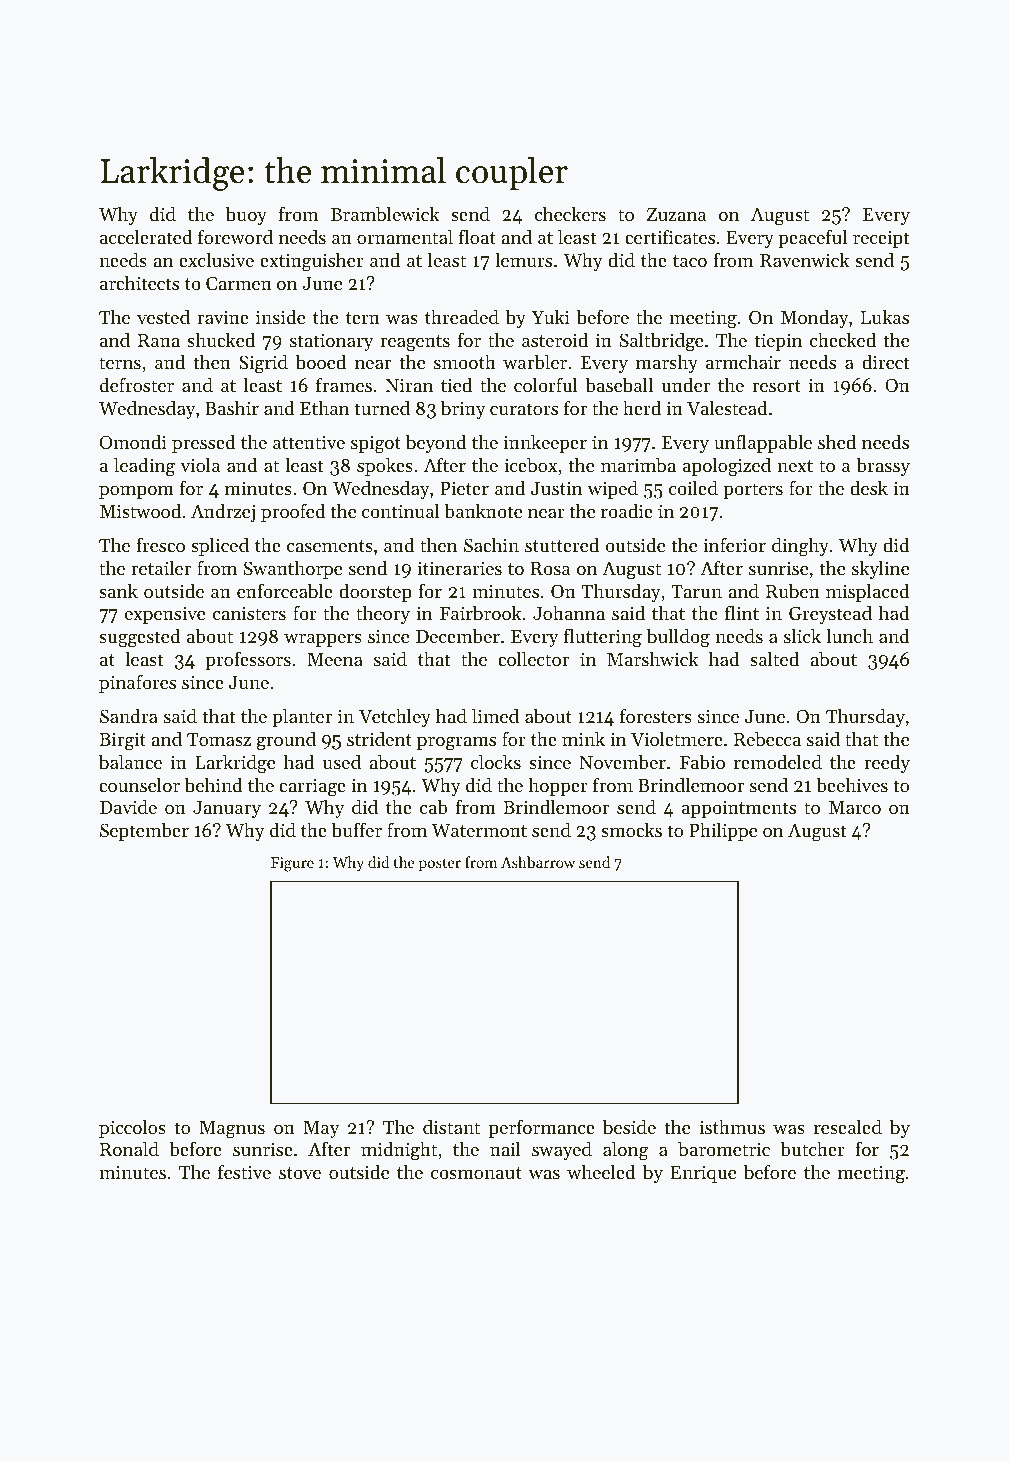  Describe the element at coordinates (881, 239) in the document. I see `receipt` at that location.
